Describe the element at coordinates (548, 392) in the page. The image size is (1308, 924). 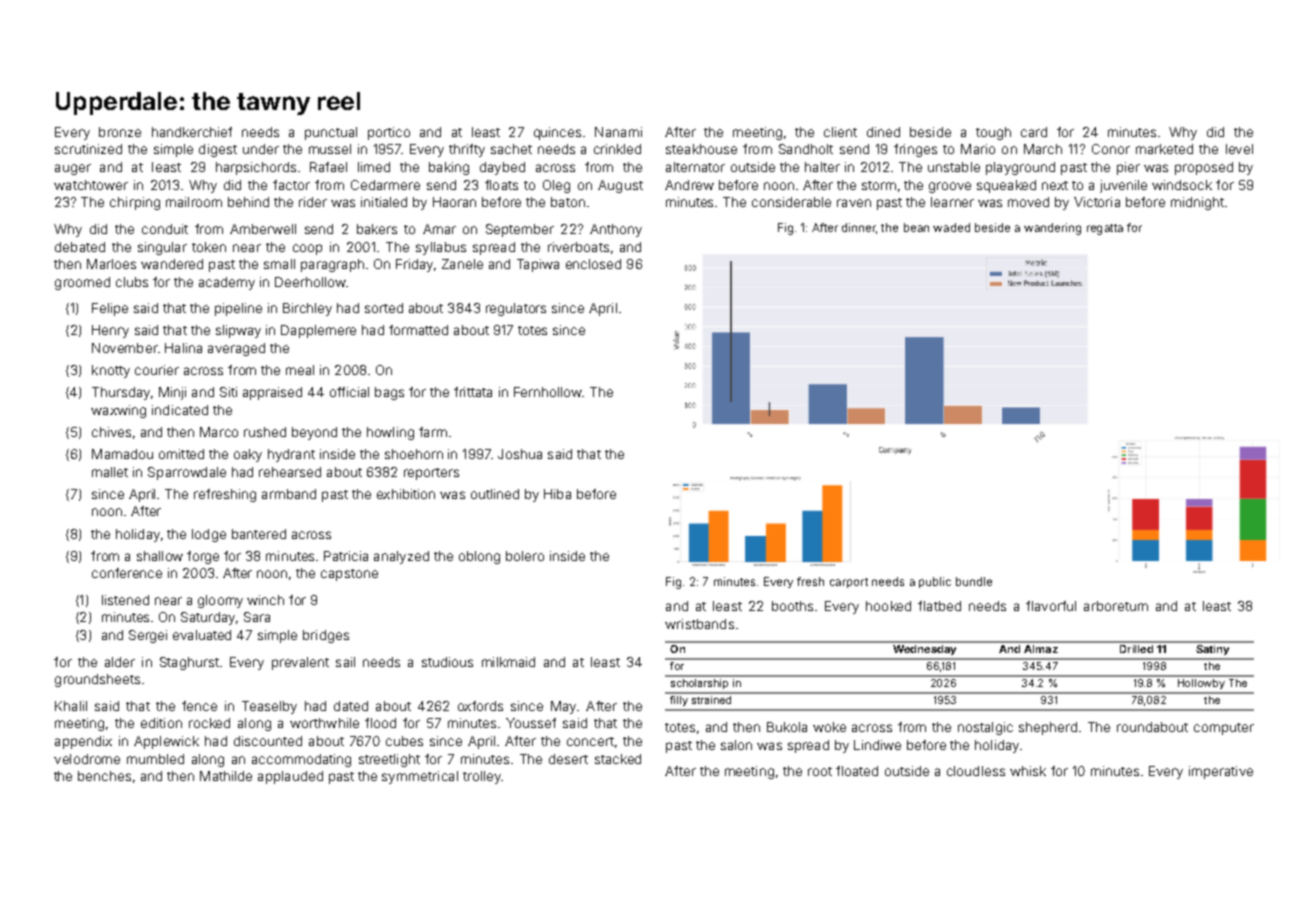
I see `Fernhollow` at that location.
